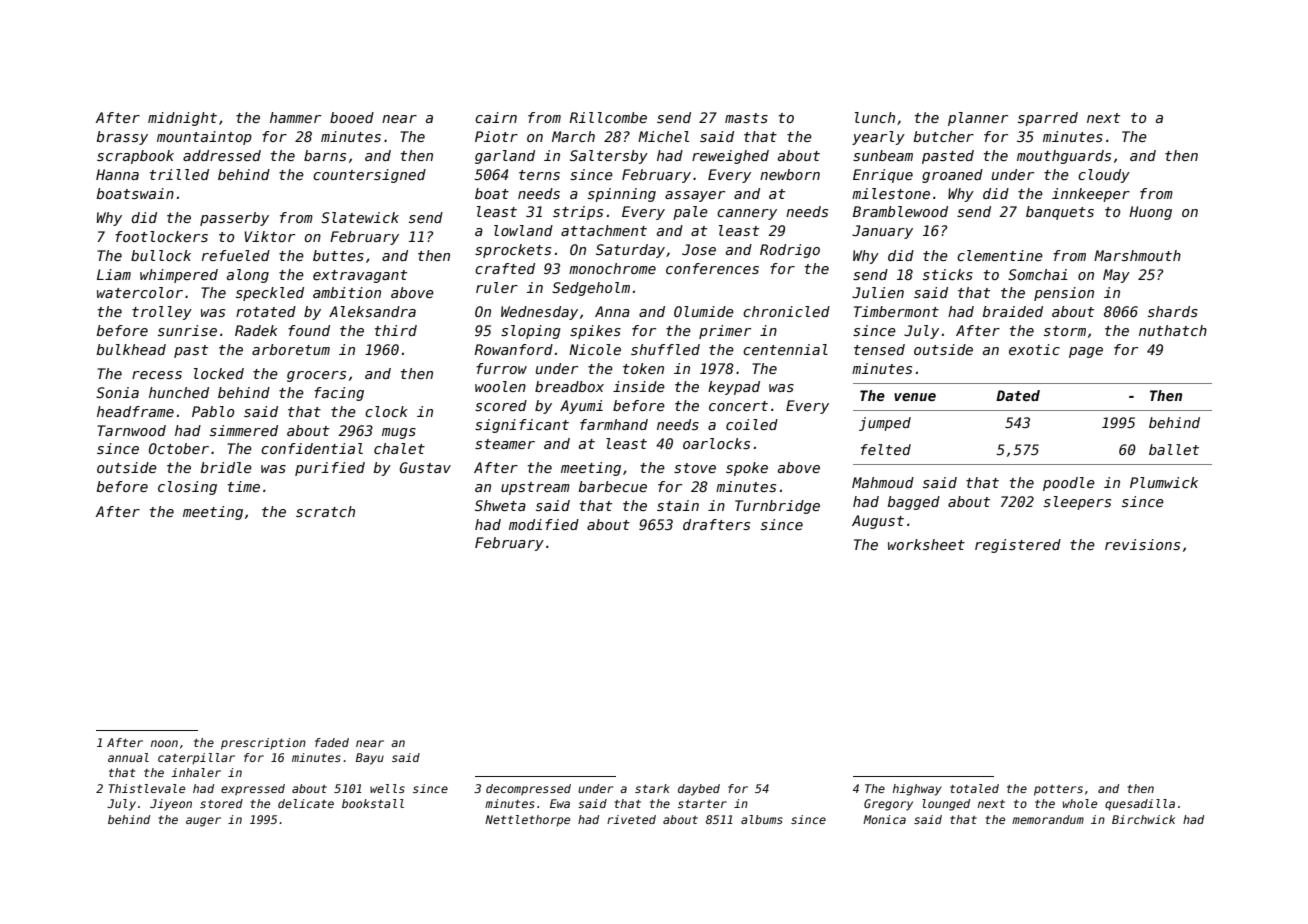 The width and height of the screenshot is (1308, 924). I want to click on strips, so click(578, 213).
